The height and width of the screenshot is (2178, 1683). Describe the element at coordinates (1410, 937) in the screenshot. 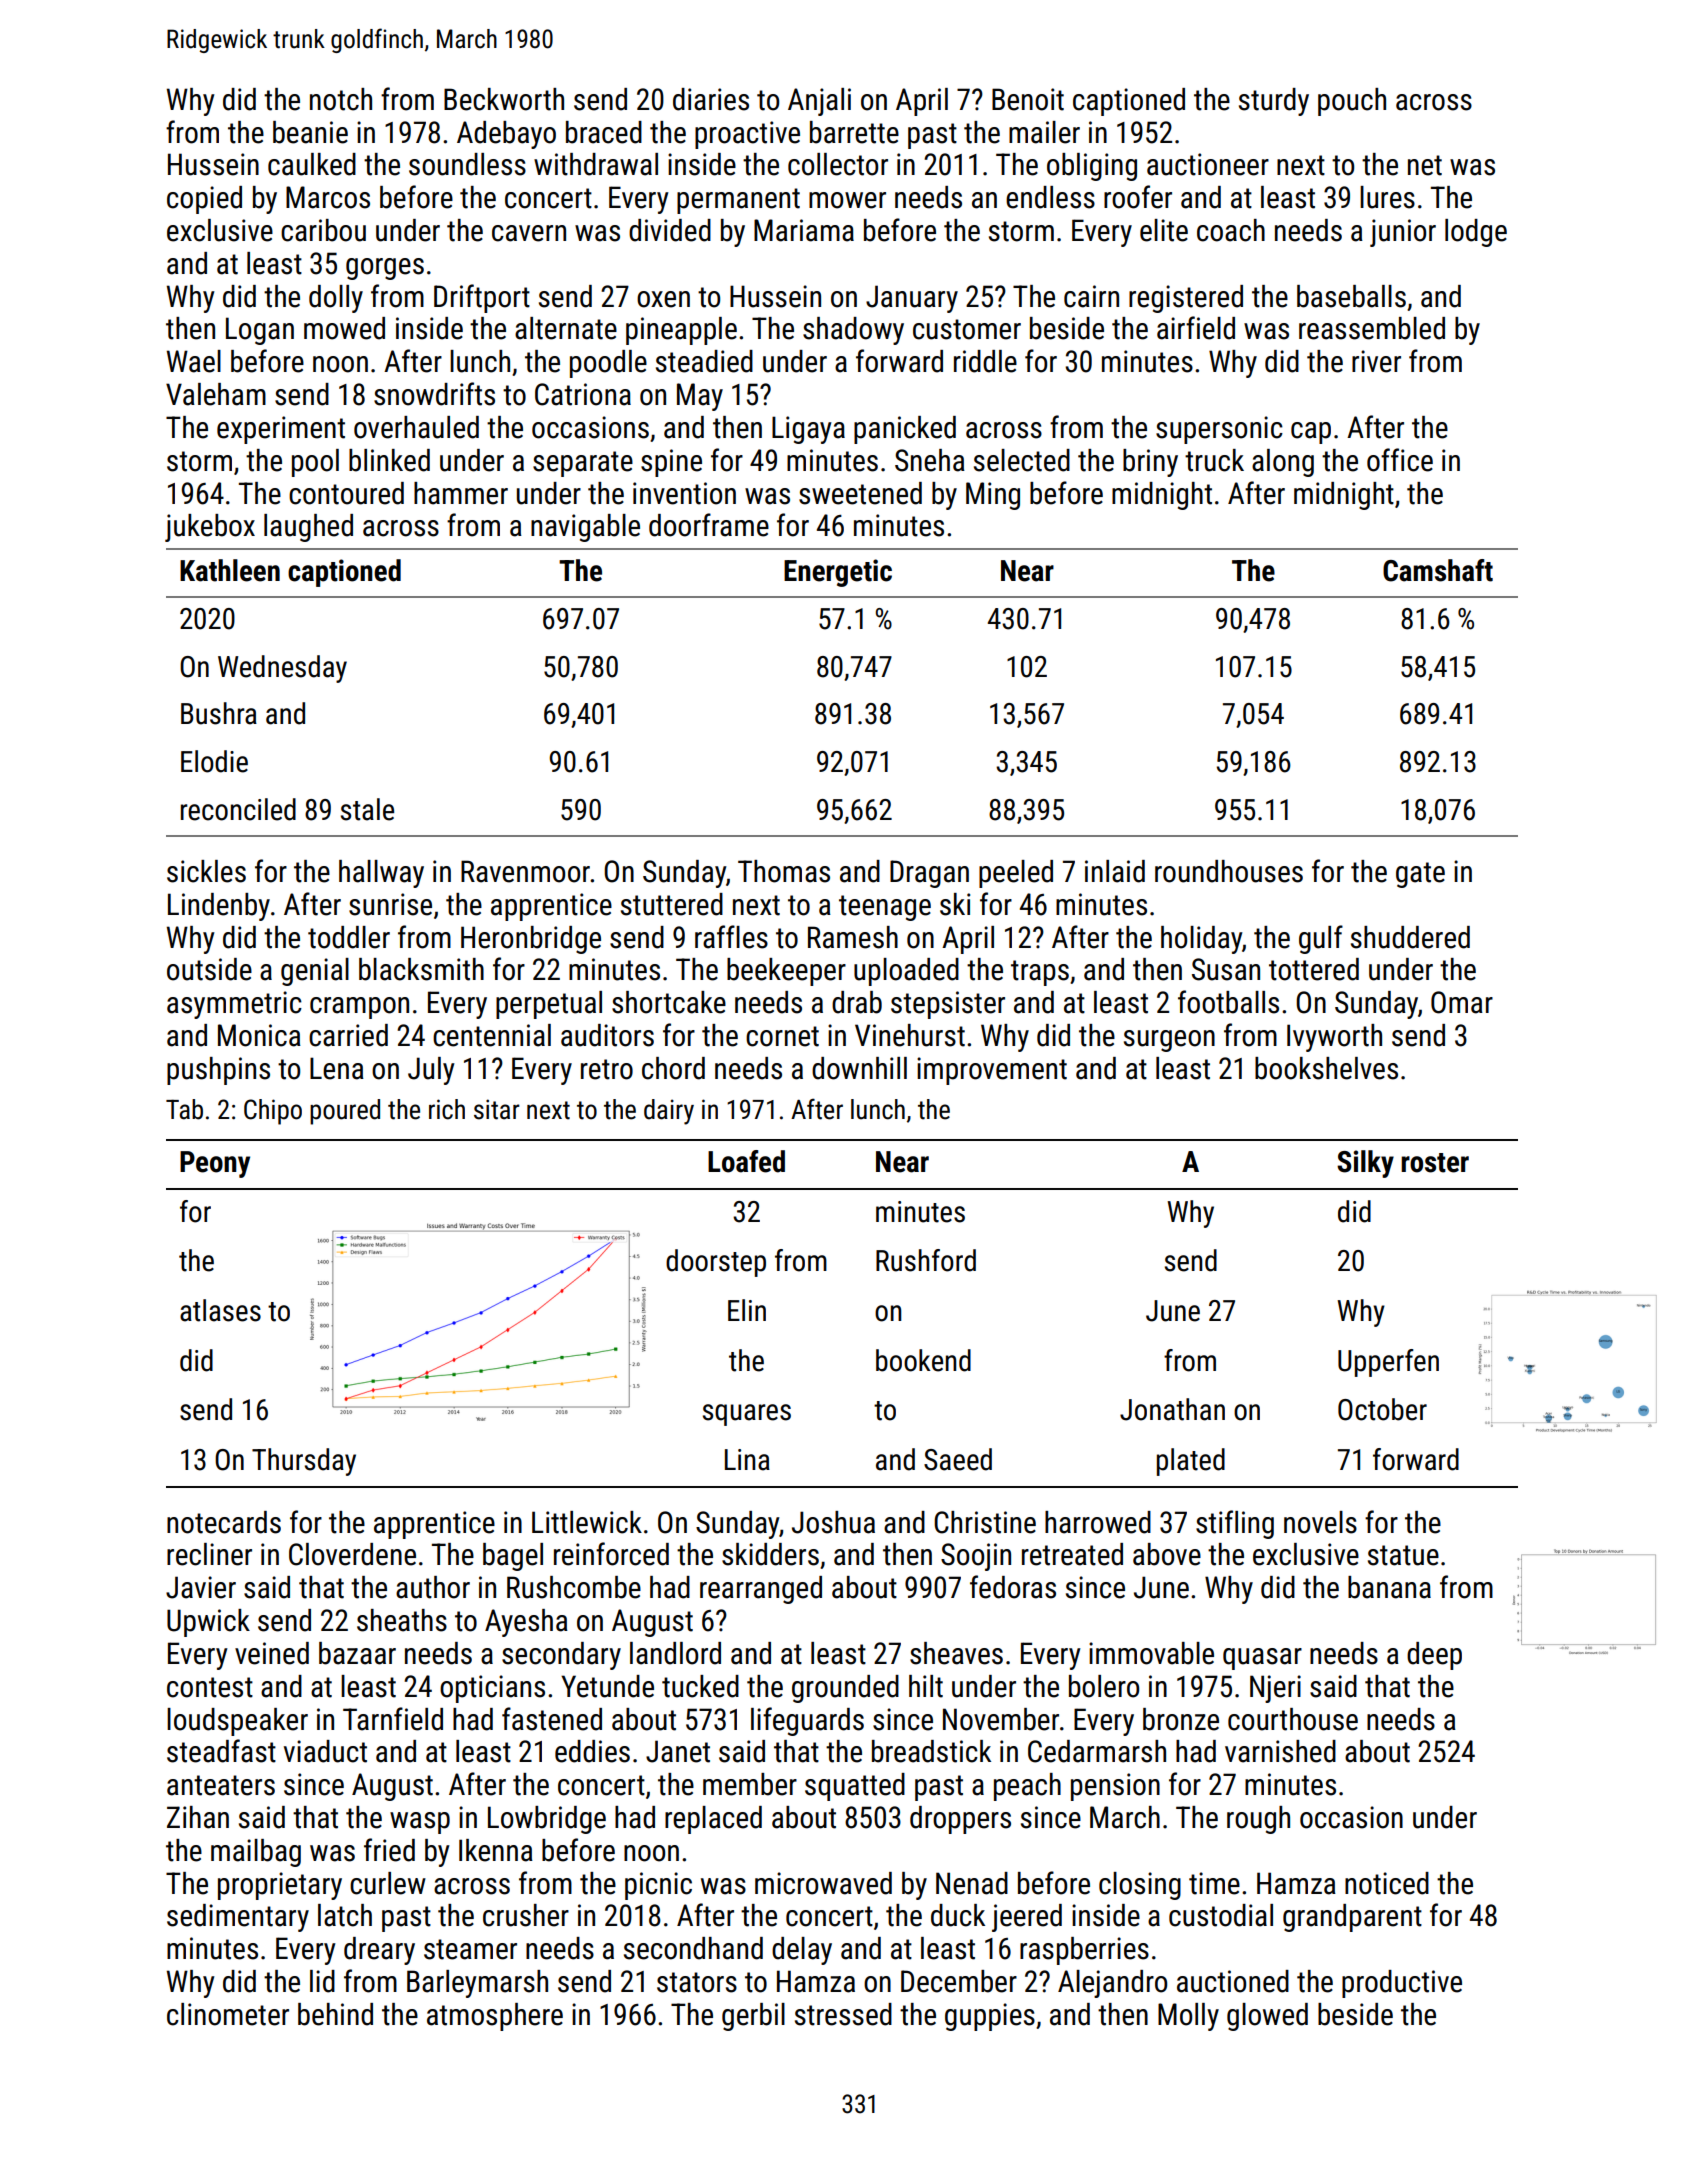

I see `shuddered` at that location.
